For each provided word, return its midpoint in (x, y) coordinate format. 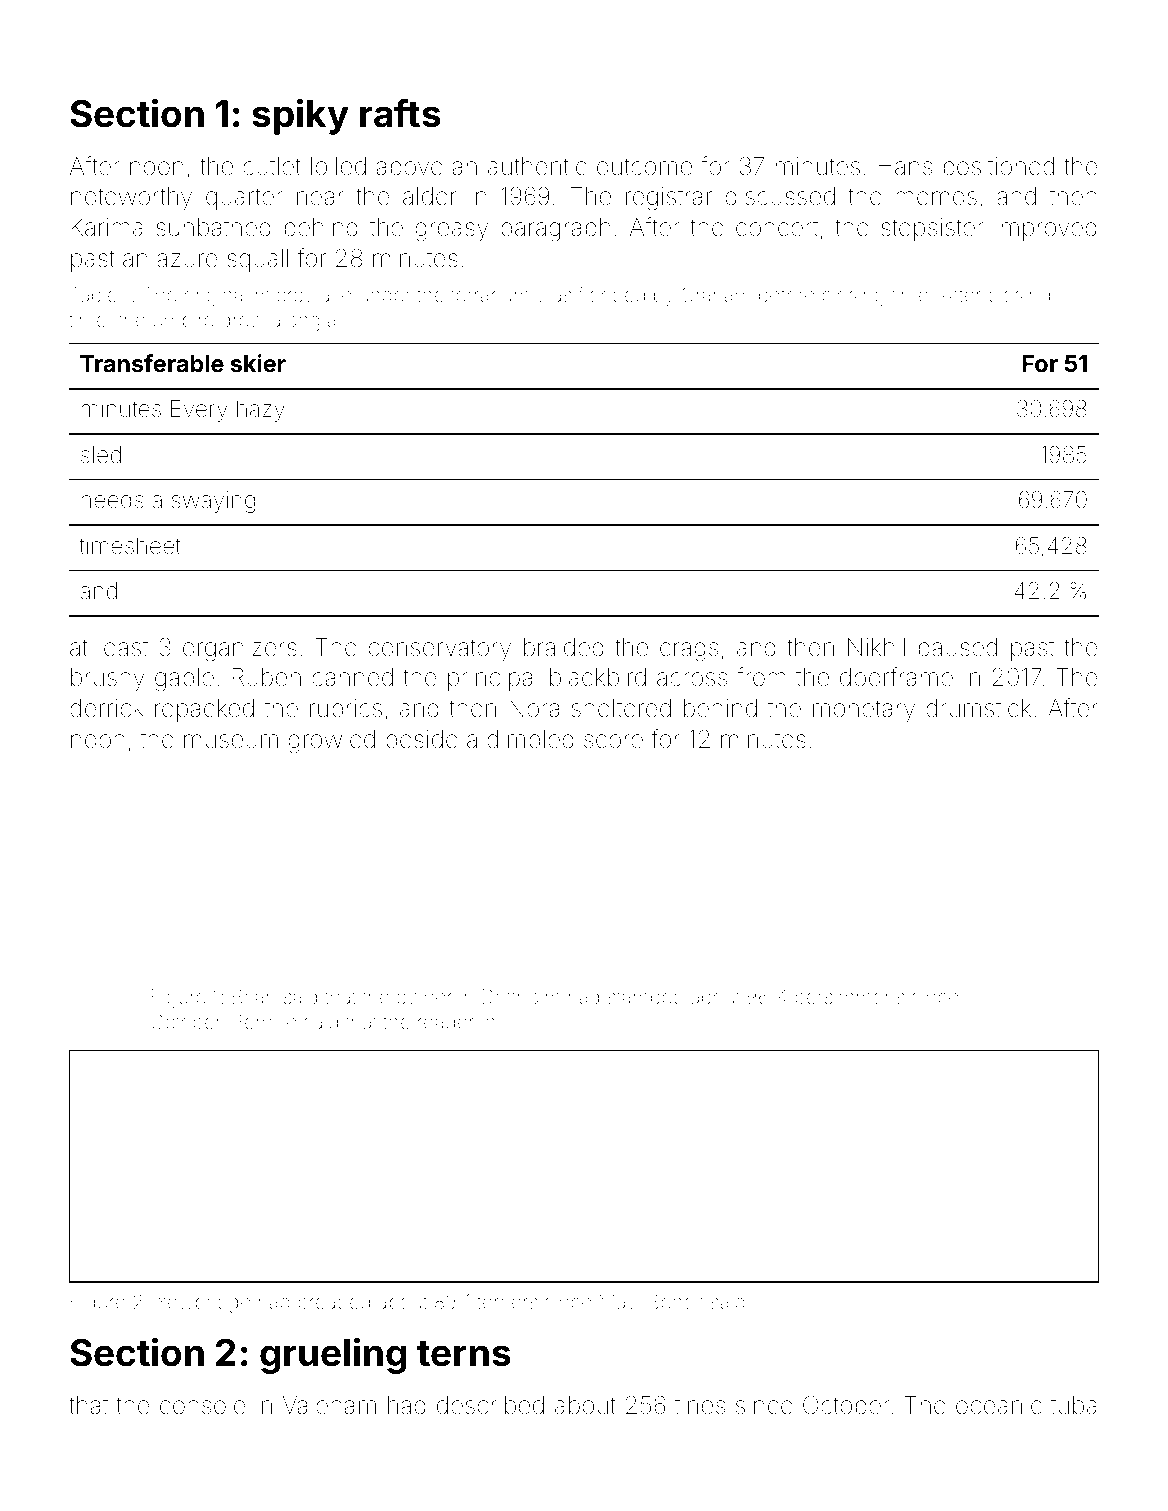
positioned (999, 168)
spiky (300, 116)
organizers (240, 650)
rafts (400, 113)
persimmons (850, 998)
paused (958, 649)
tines (700, 1405)
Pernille (264, 1021)
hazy (261, 411)
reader (446, 1021)
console (202, 1405)
